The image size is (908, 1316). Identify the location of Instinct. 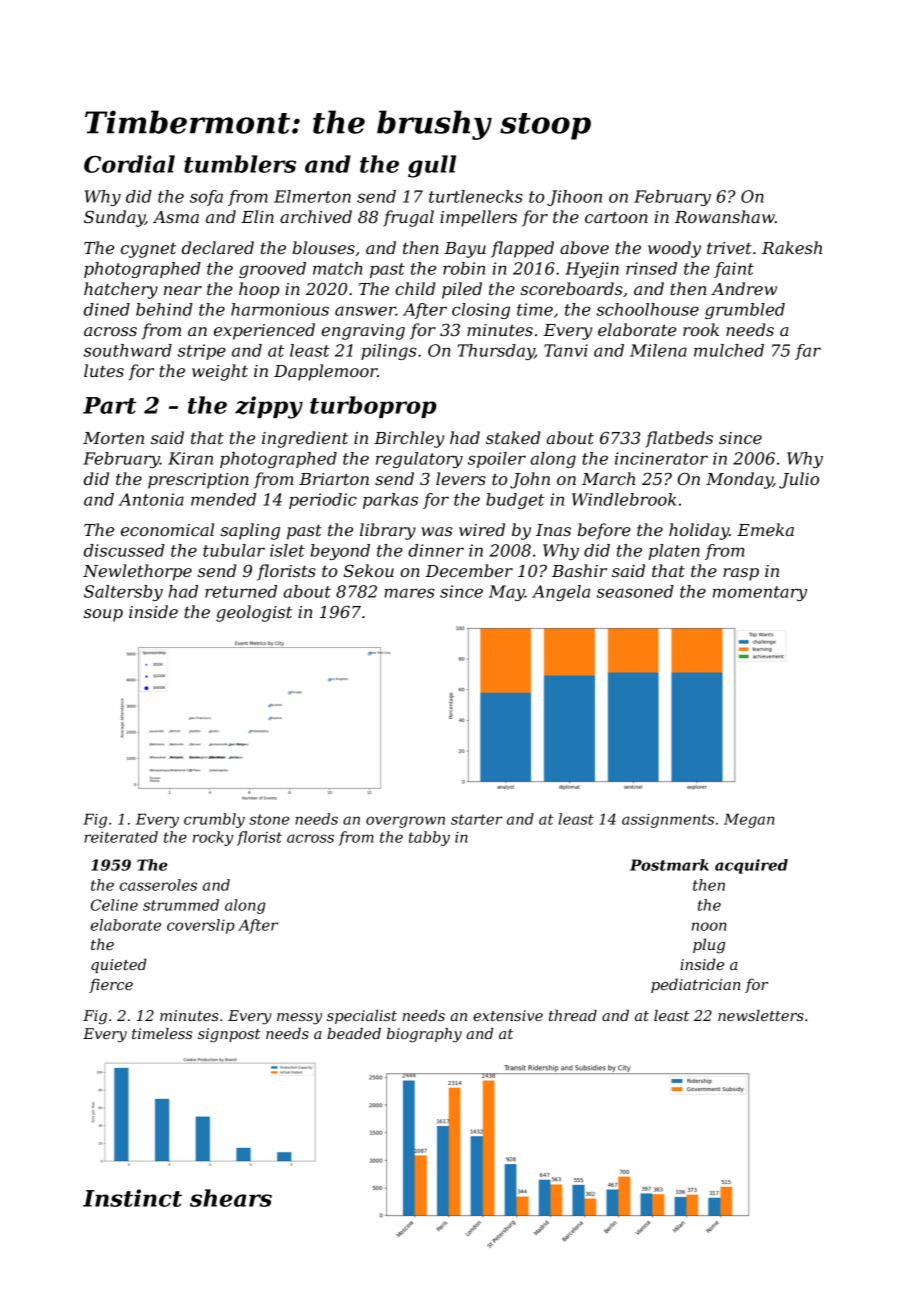
(132, 1198).
